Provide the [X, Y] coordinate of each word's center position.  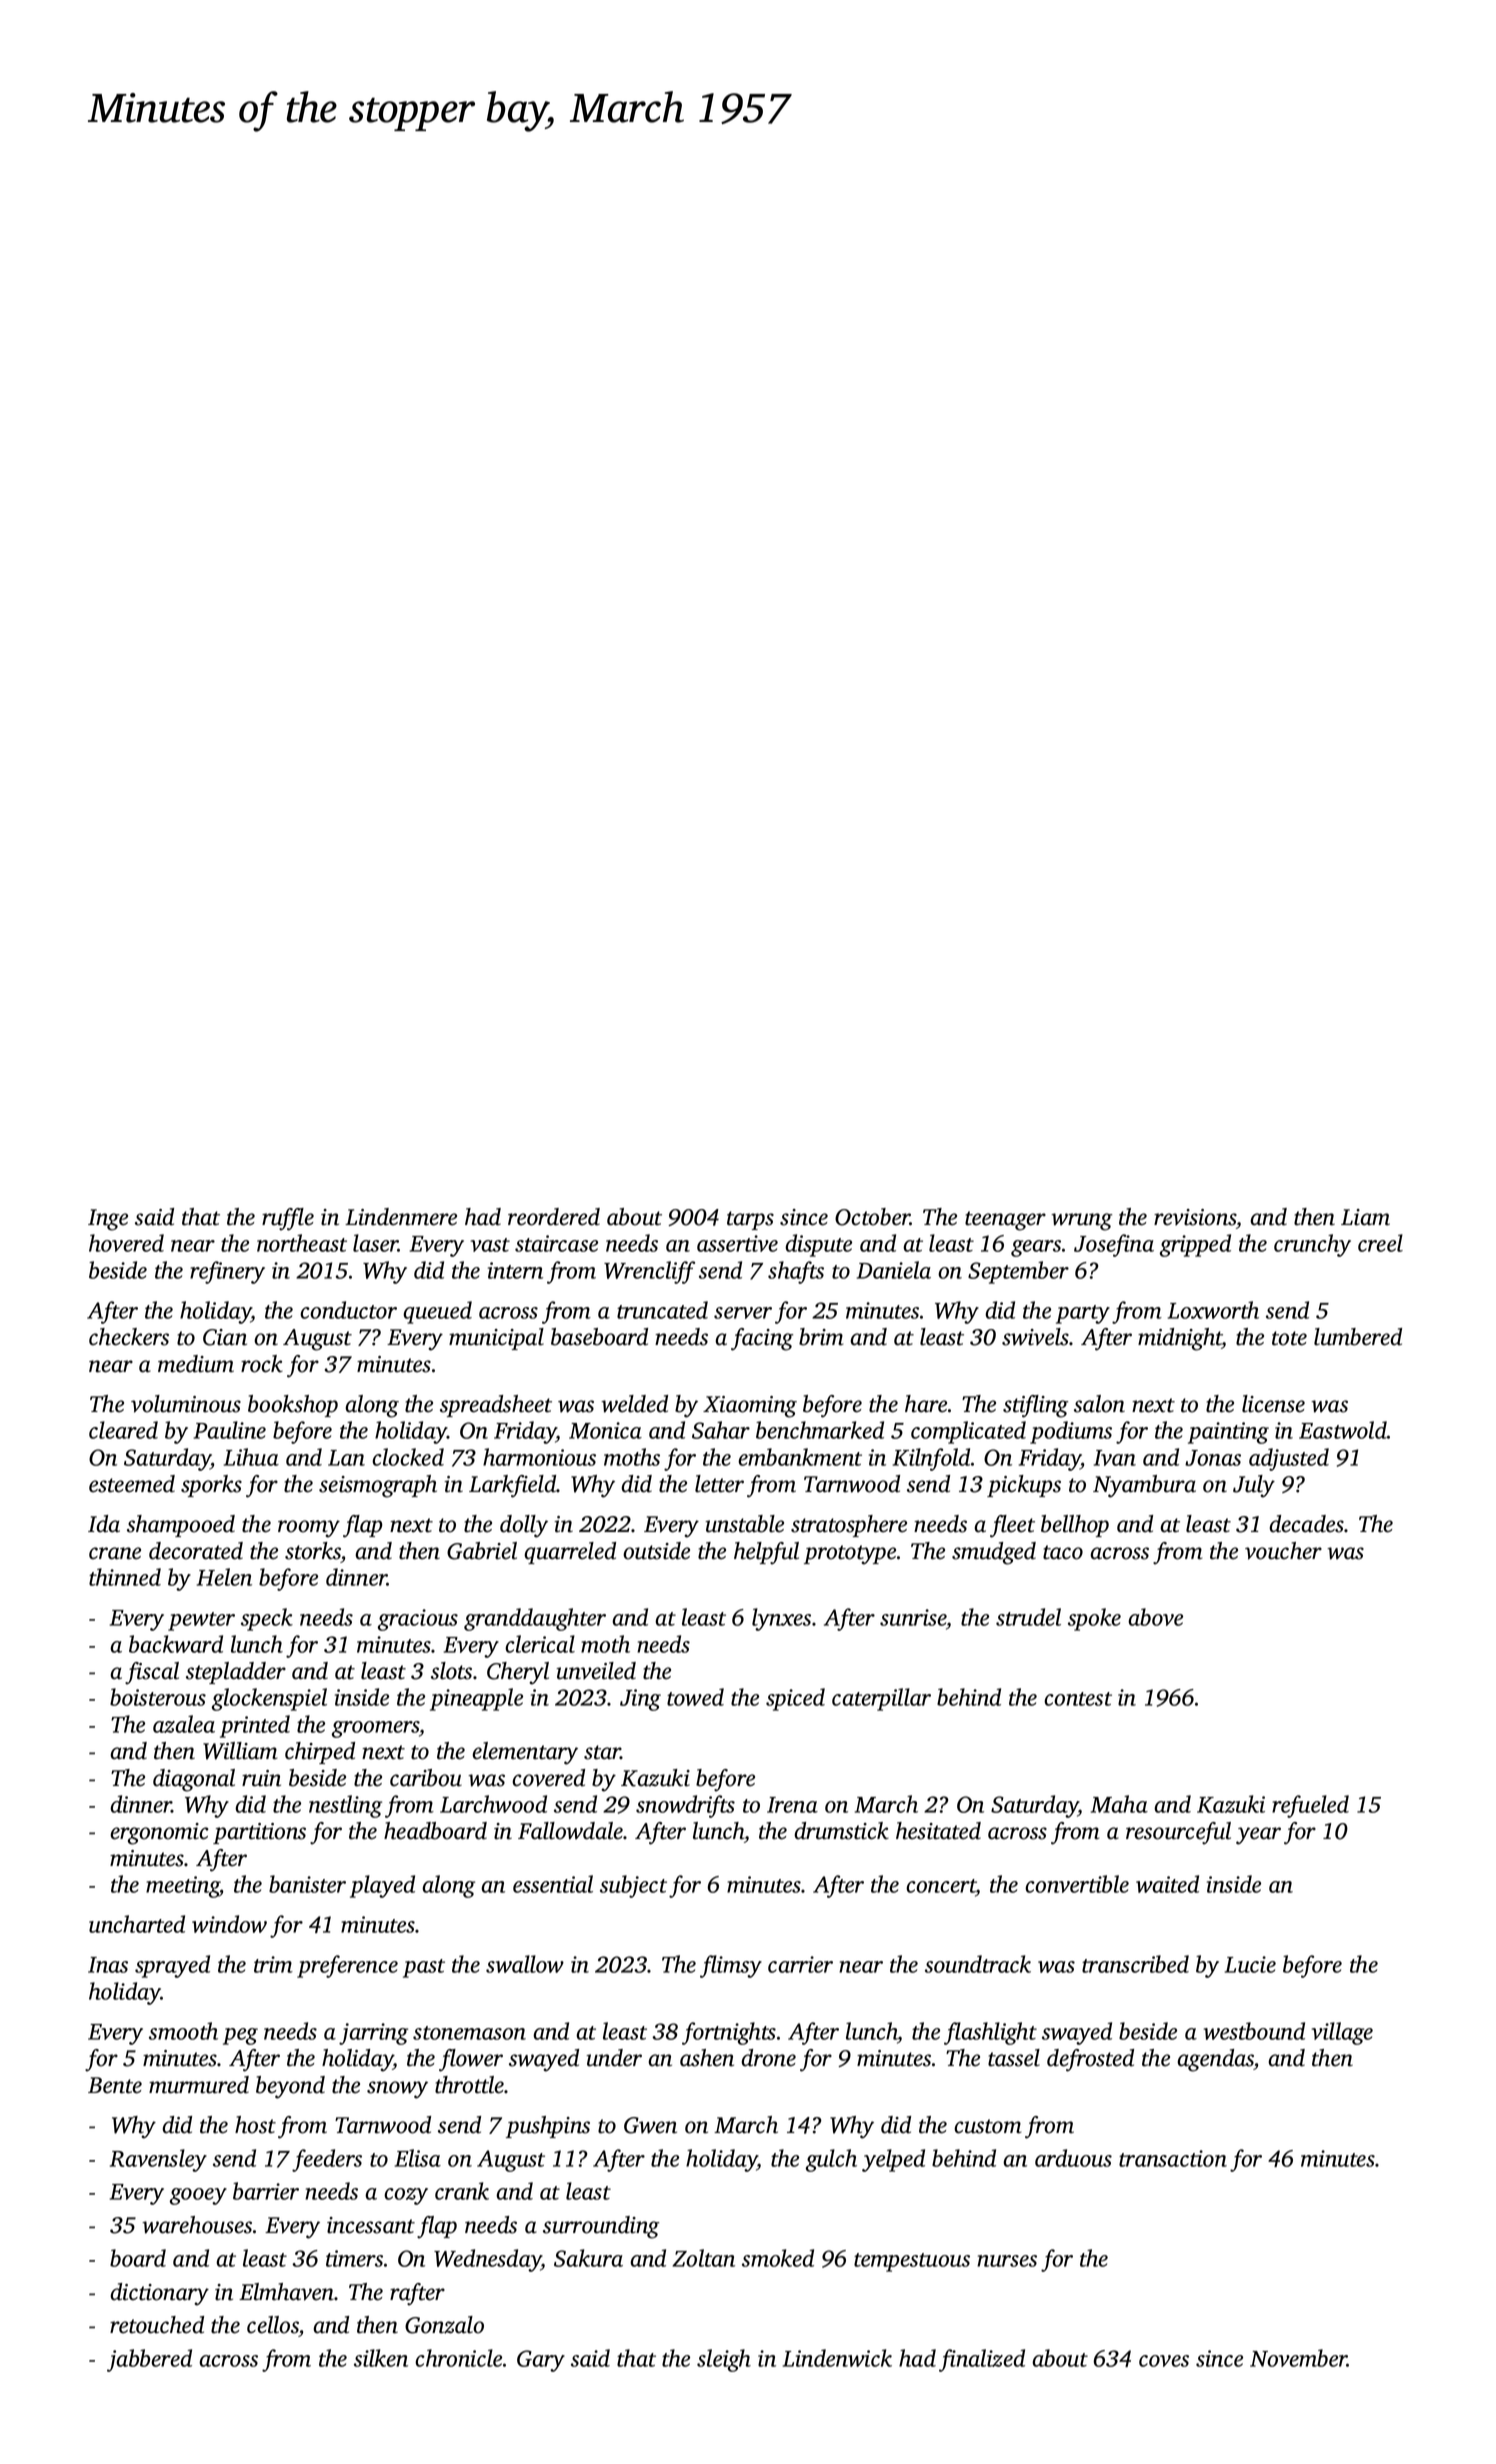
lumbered [1358, 1337]
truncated [662, 1310]
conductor [348, 1310]
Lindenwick [837, 2358]
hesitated [938, 1831]
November [1298, 2358]
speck [267, 1619]
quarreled [570, 1553]
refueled [1310, 1806]
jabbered [149, 2360]
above [1155, 1617]
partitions [259, 1833]
